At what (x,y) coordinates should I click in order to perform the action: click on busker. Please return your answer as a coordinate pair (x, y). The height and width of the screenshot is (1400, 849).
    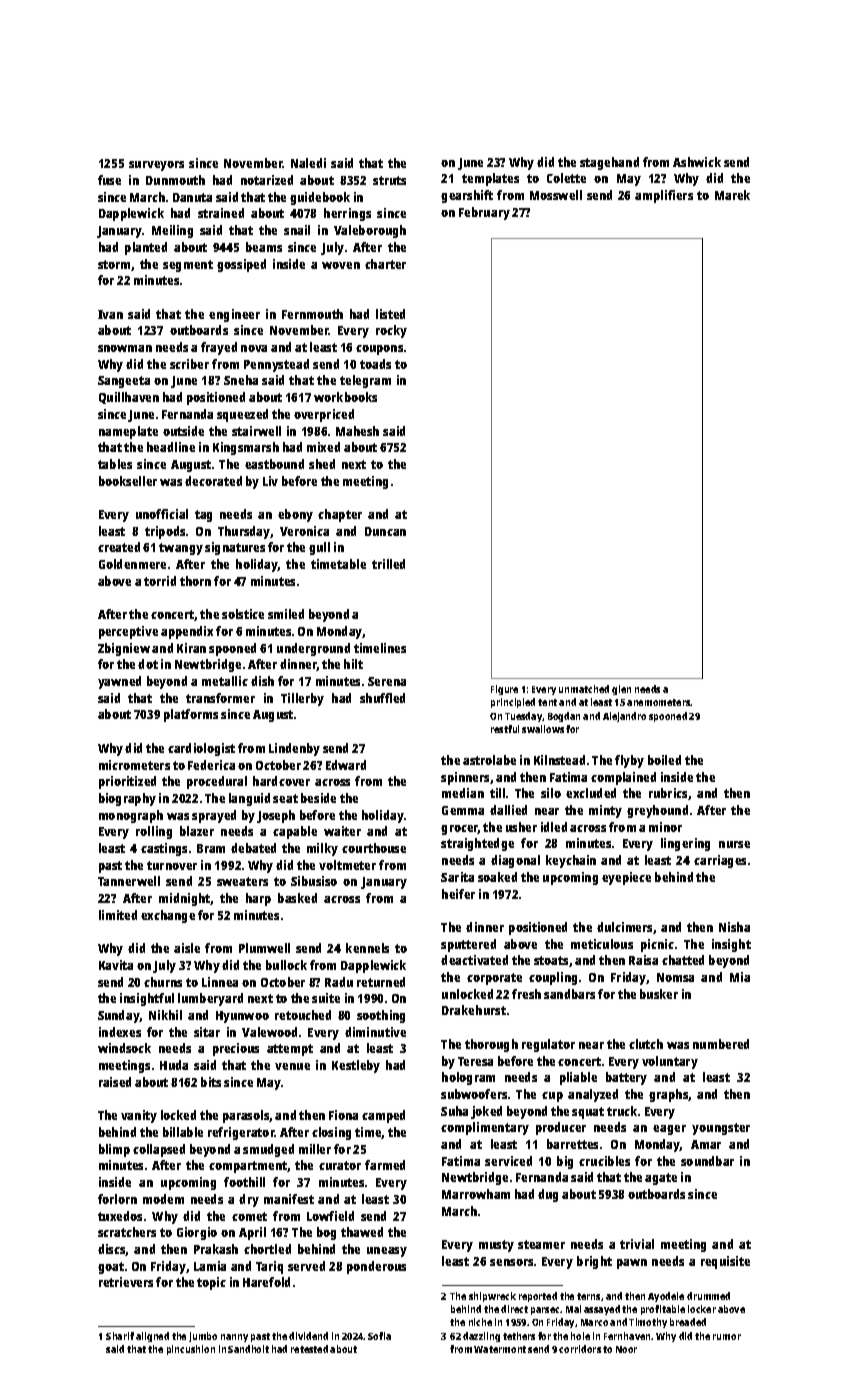
    Looking at the image, I should click on (659, 994).
